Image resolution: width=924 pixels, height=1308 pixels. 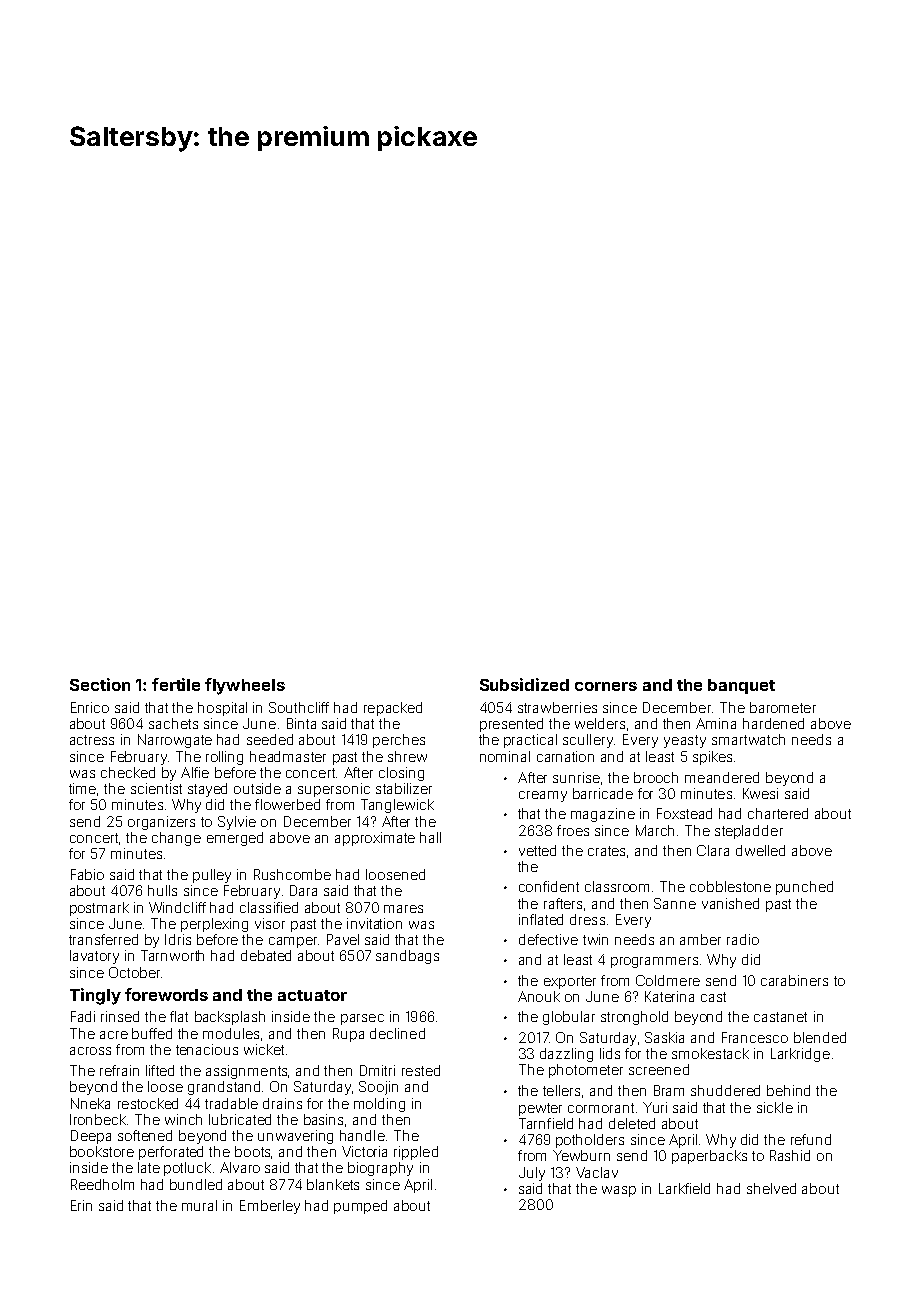 What do you see at coordinates (709, 1157) in the document?
I see `paperbacks` at bounding box center [709, 1157].
